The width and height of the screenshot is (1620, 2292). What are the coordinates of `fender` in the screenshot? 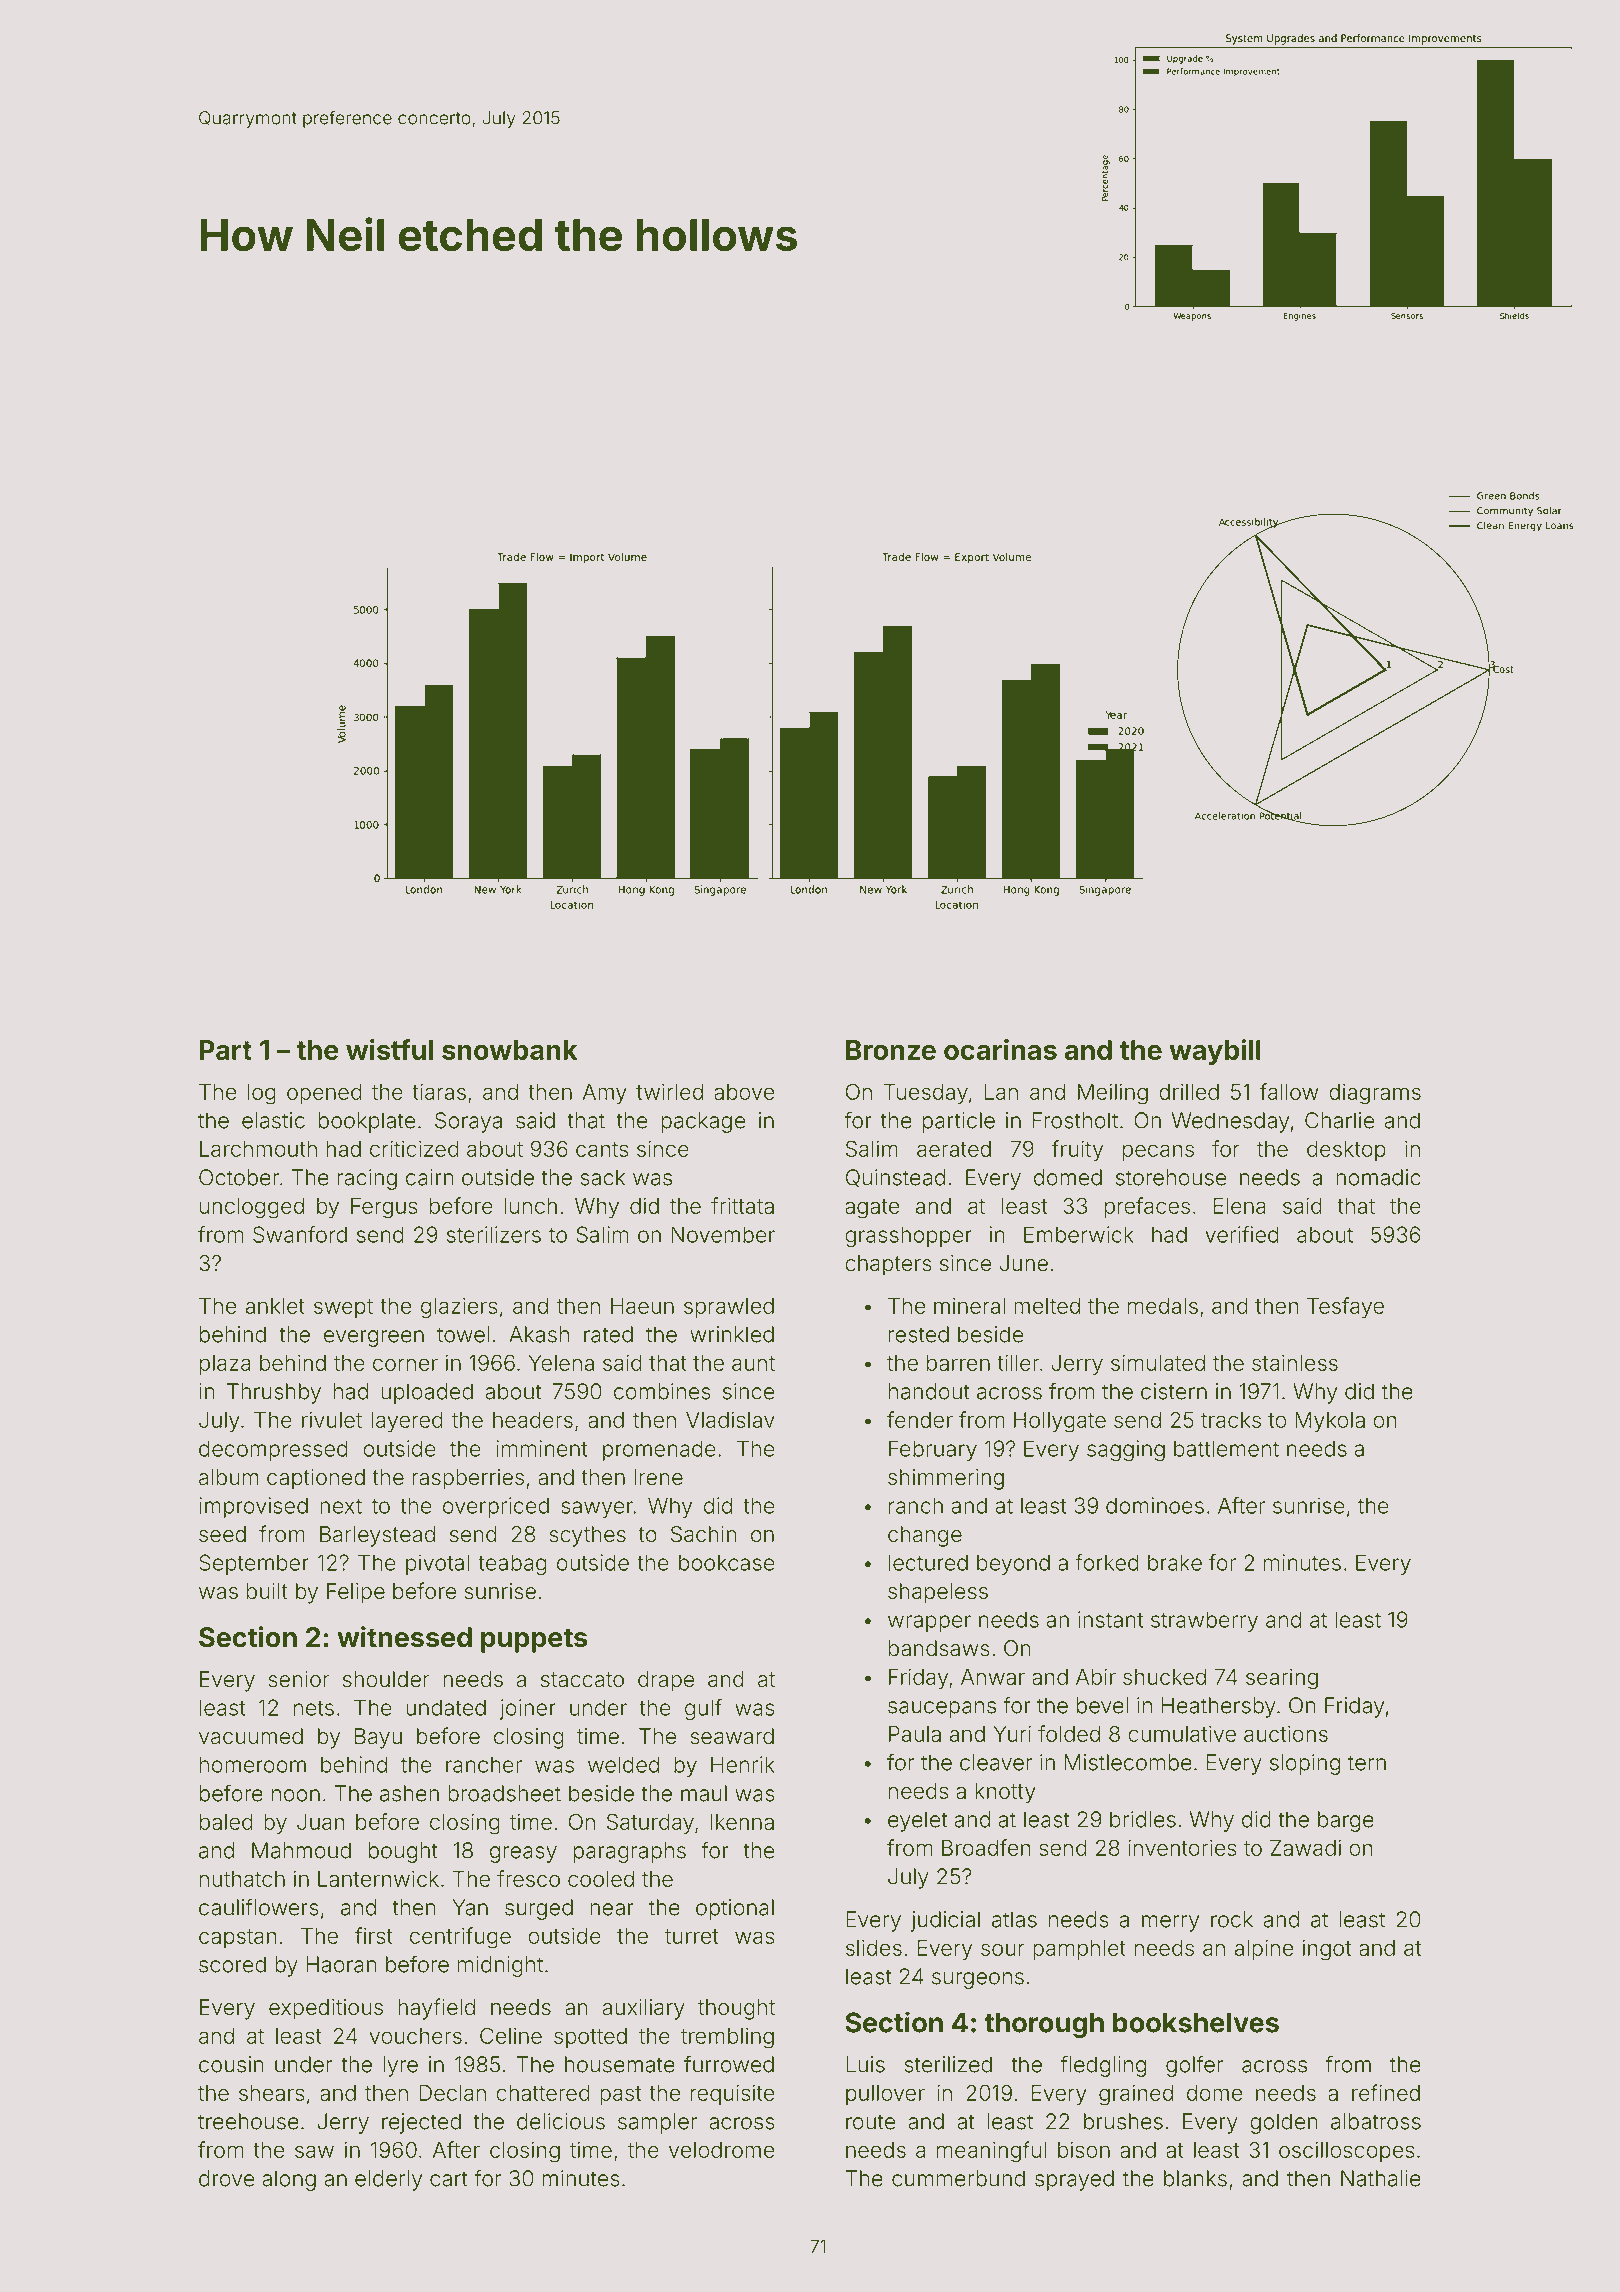 It's located at (920, 1419).
